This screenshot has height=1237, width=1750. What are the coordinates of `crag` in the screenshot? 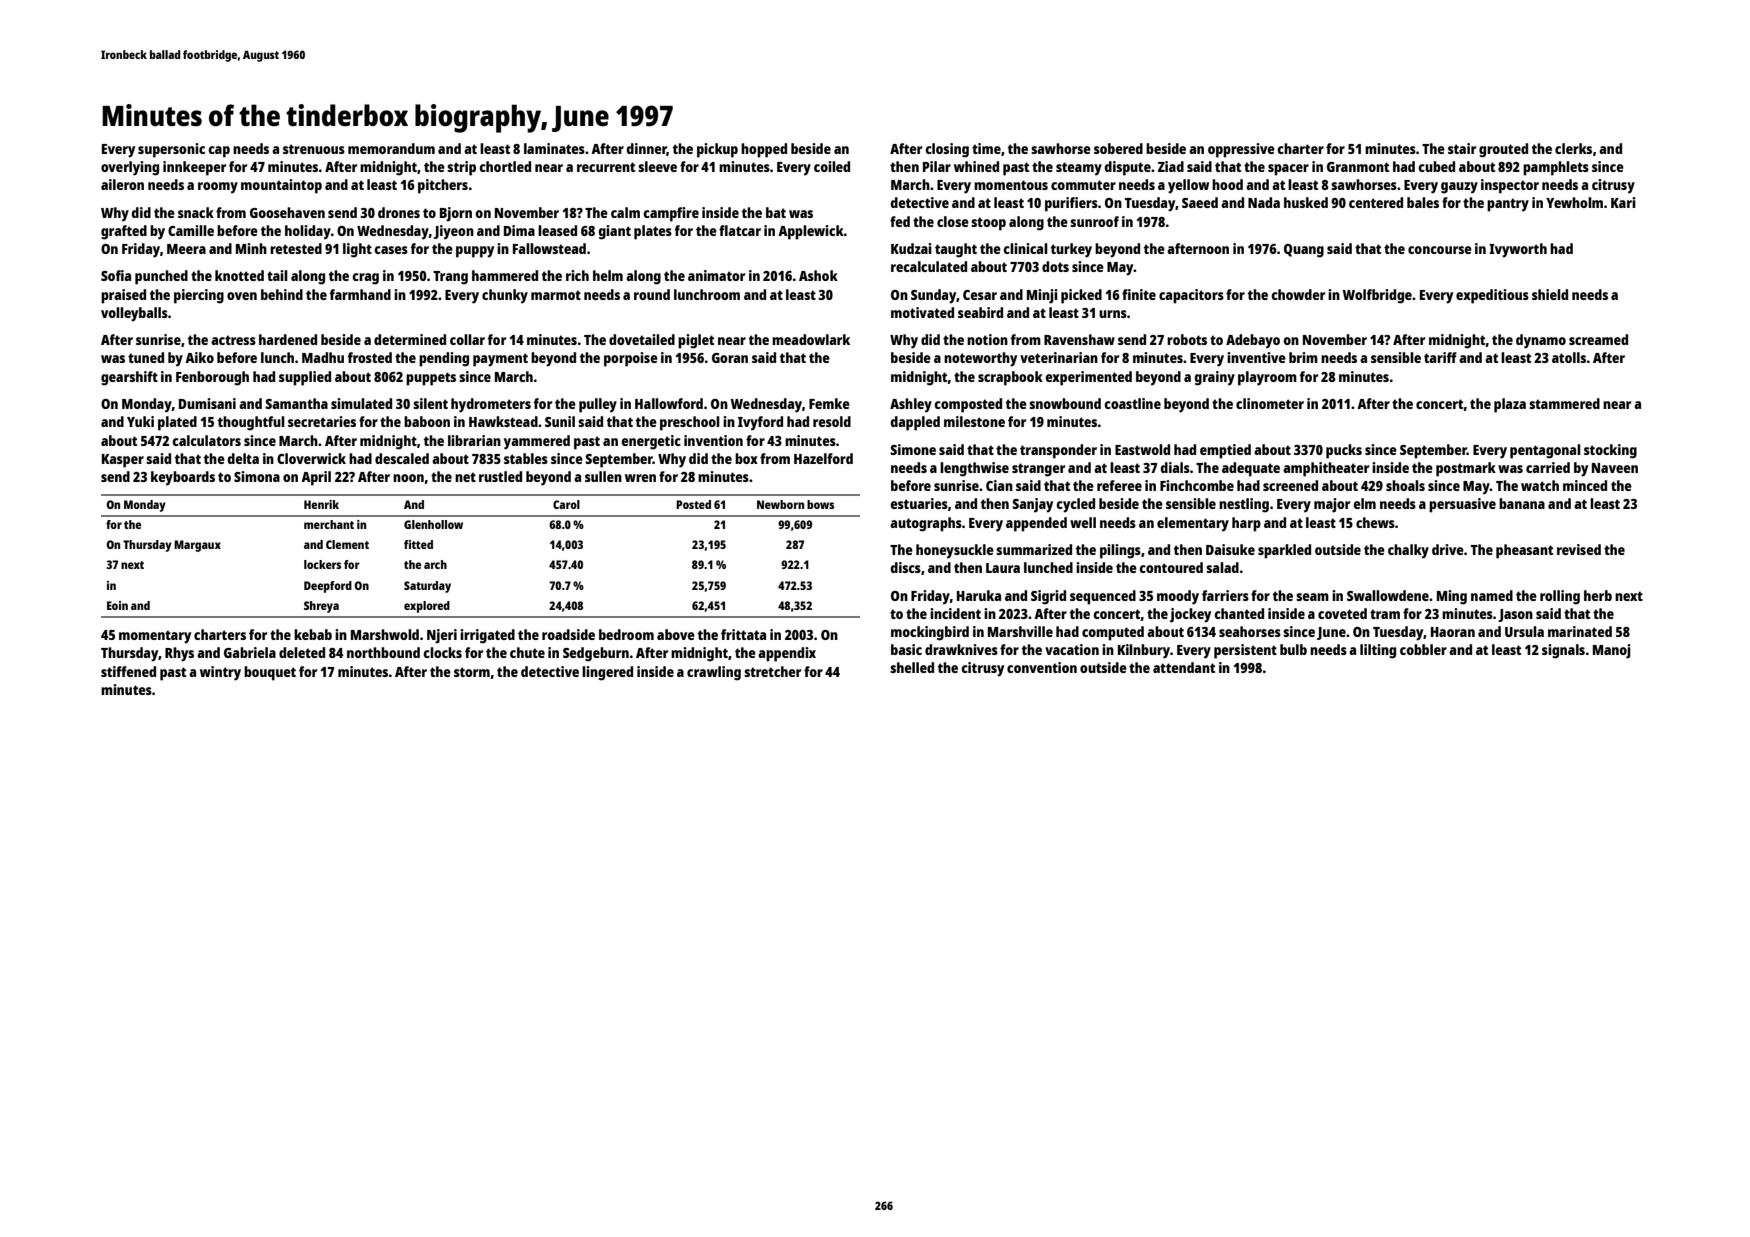 It's located at (365, 279).
